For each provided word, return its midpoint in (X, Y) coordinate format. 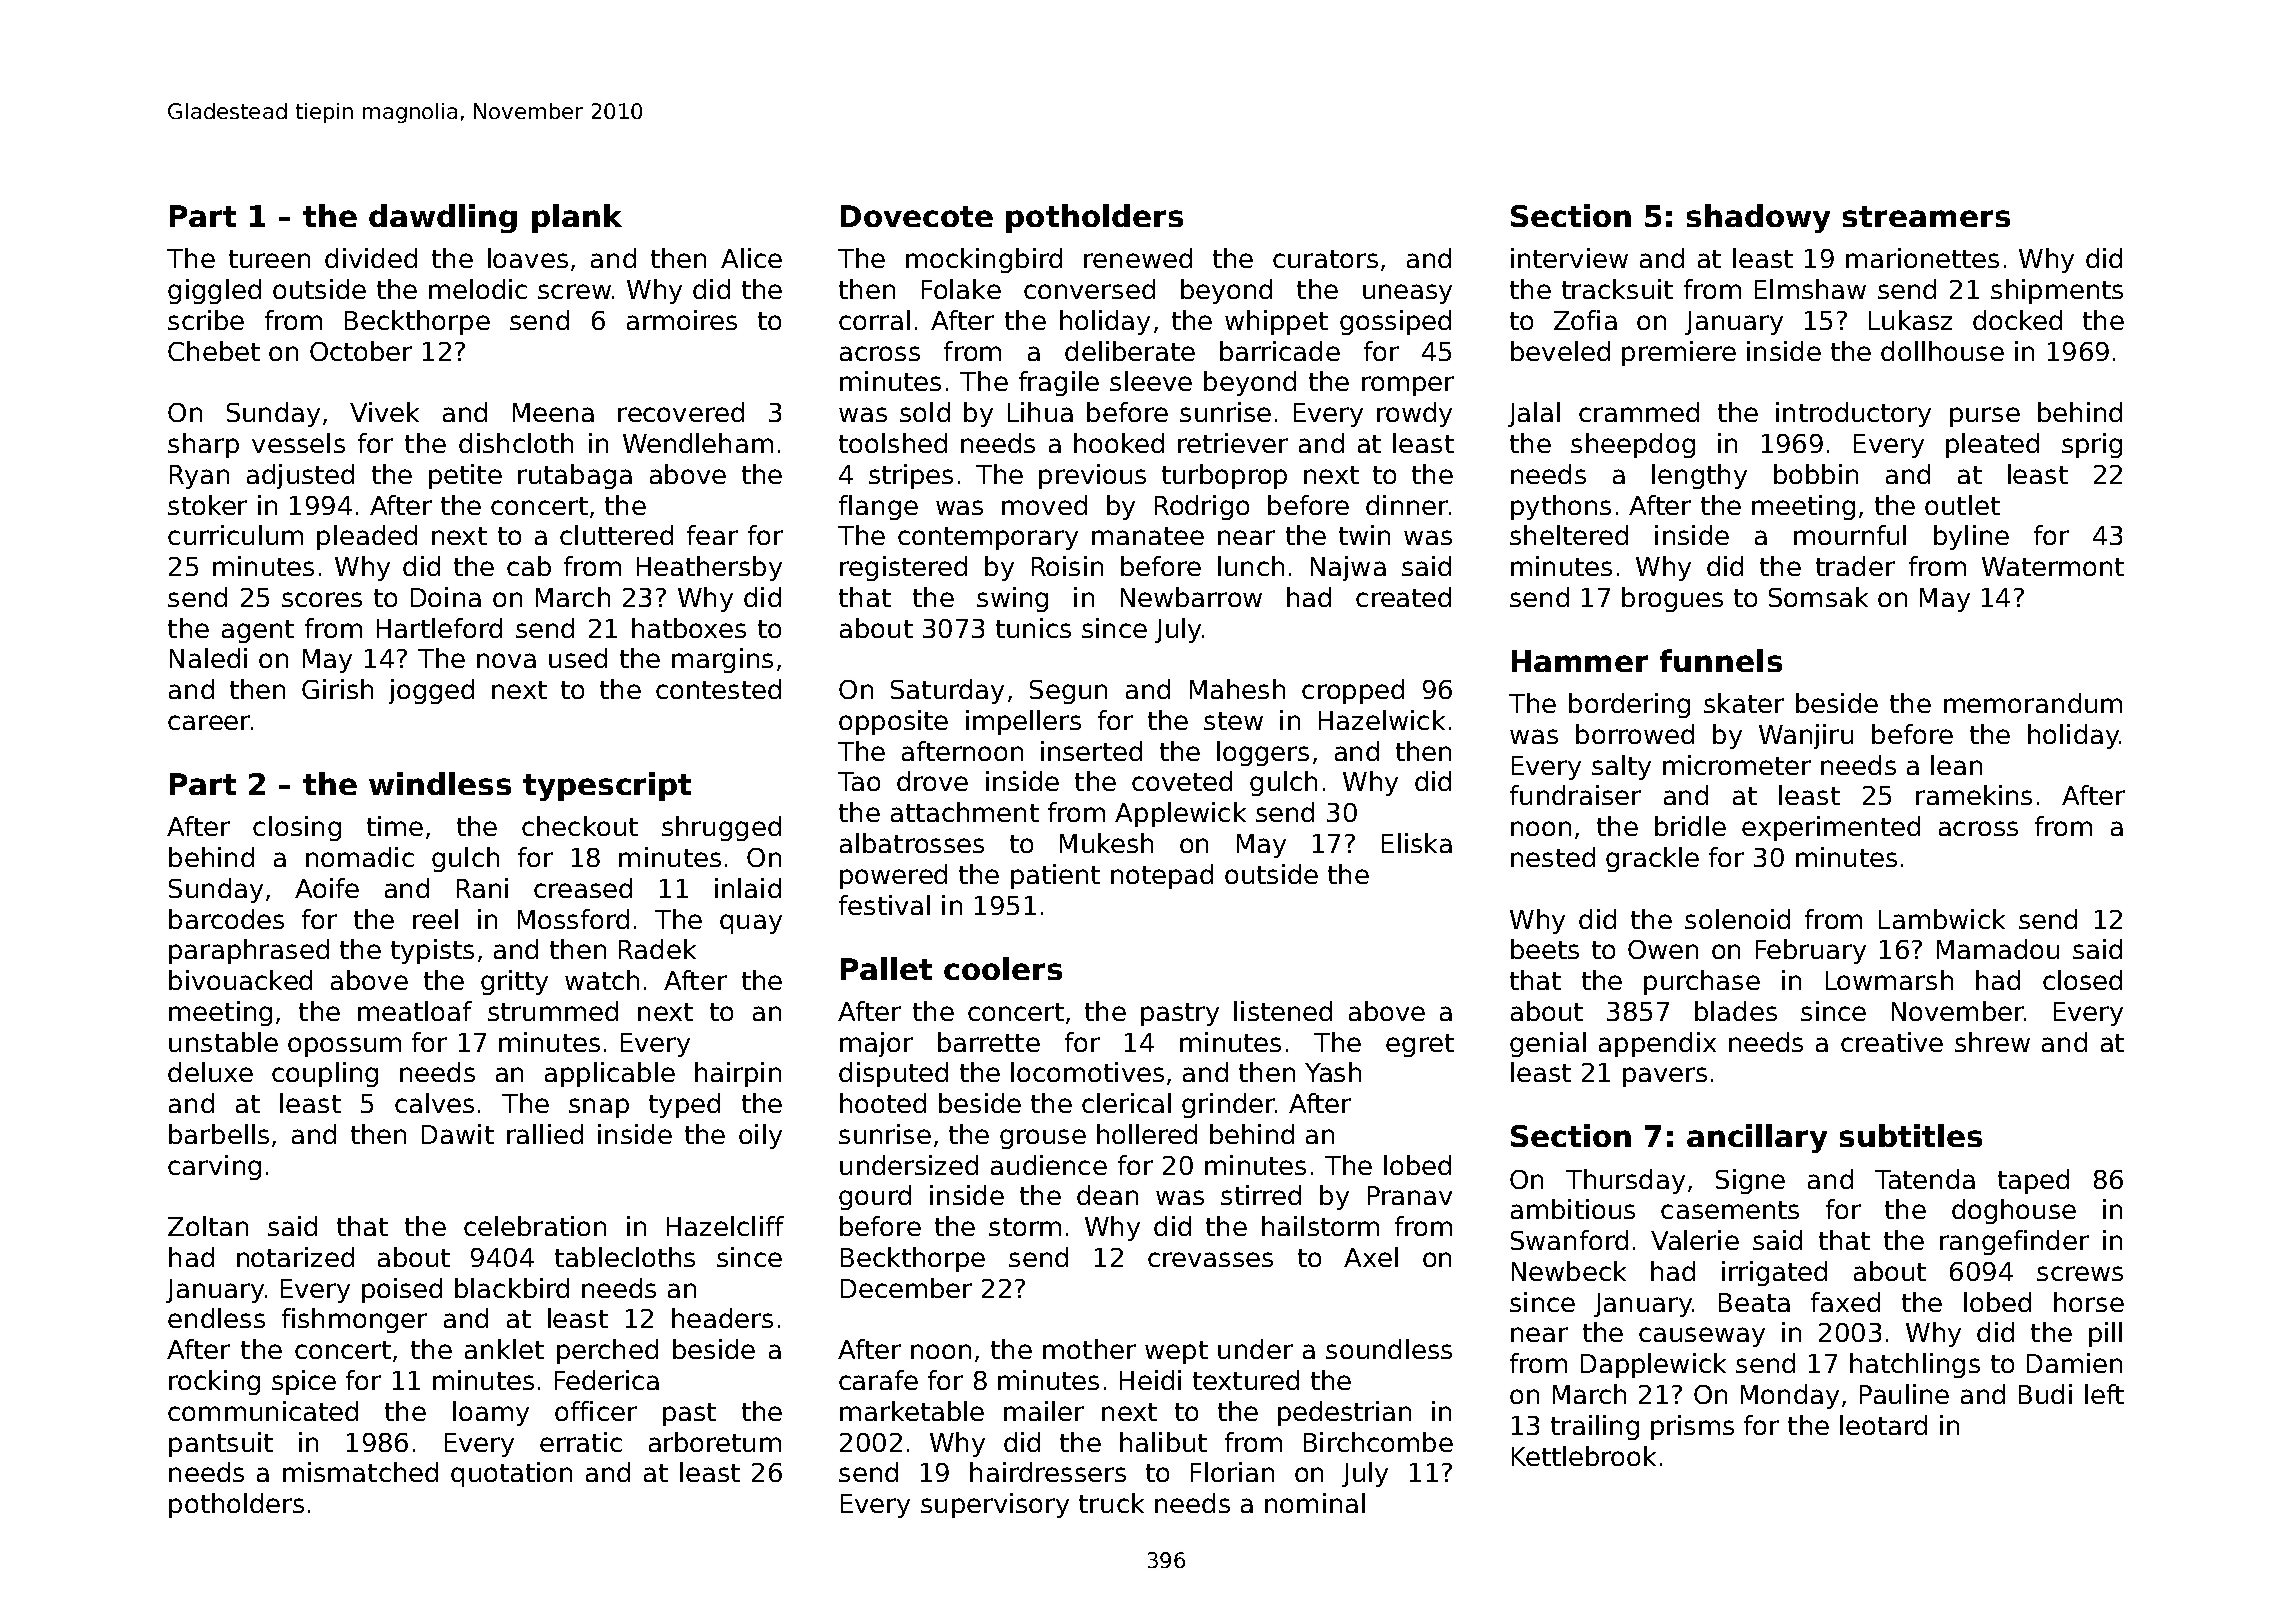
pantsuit (221, 1444)
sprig (2092, 445)
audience (1049, 1165)
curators (1325, 259)
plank (577, 218)
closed (2082, 980)
